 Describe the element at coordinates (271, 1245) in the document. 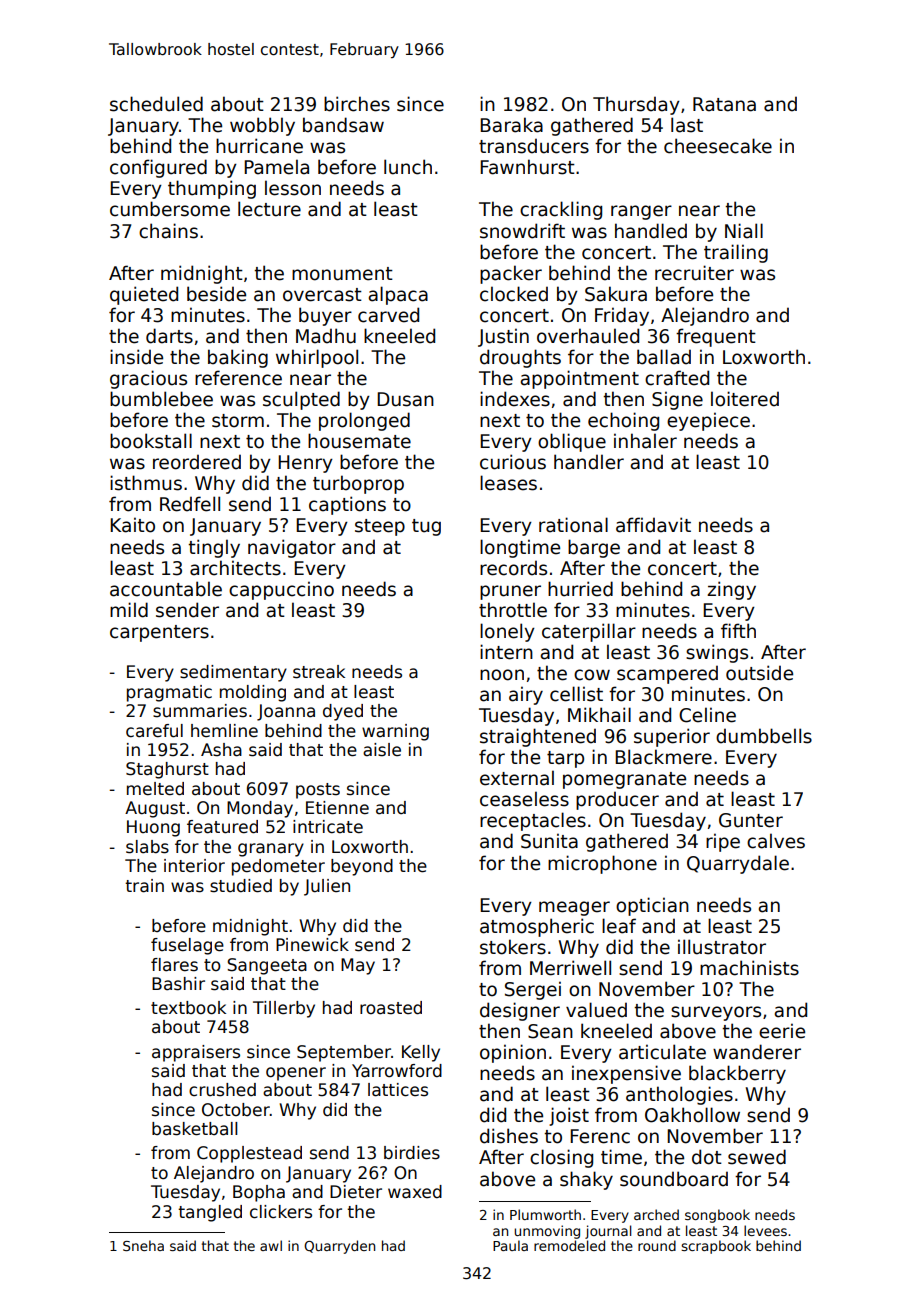

I see `awl` at that location.
